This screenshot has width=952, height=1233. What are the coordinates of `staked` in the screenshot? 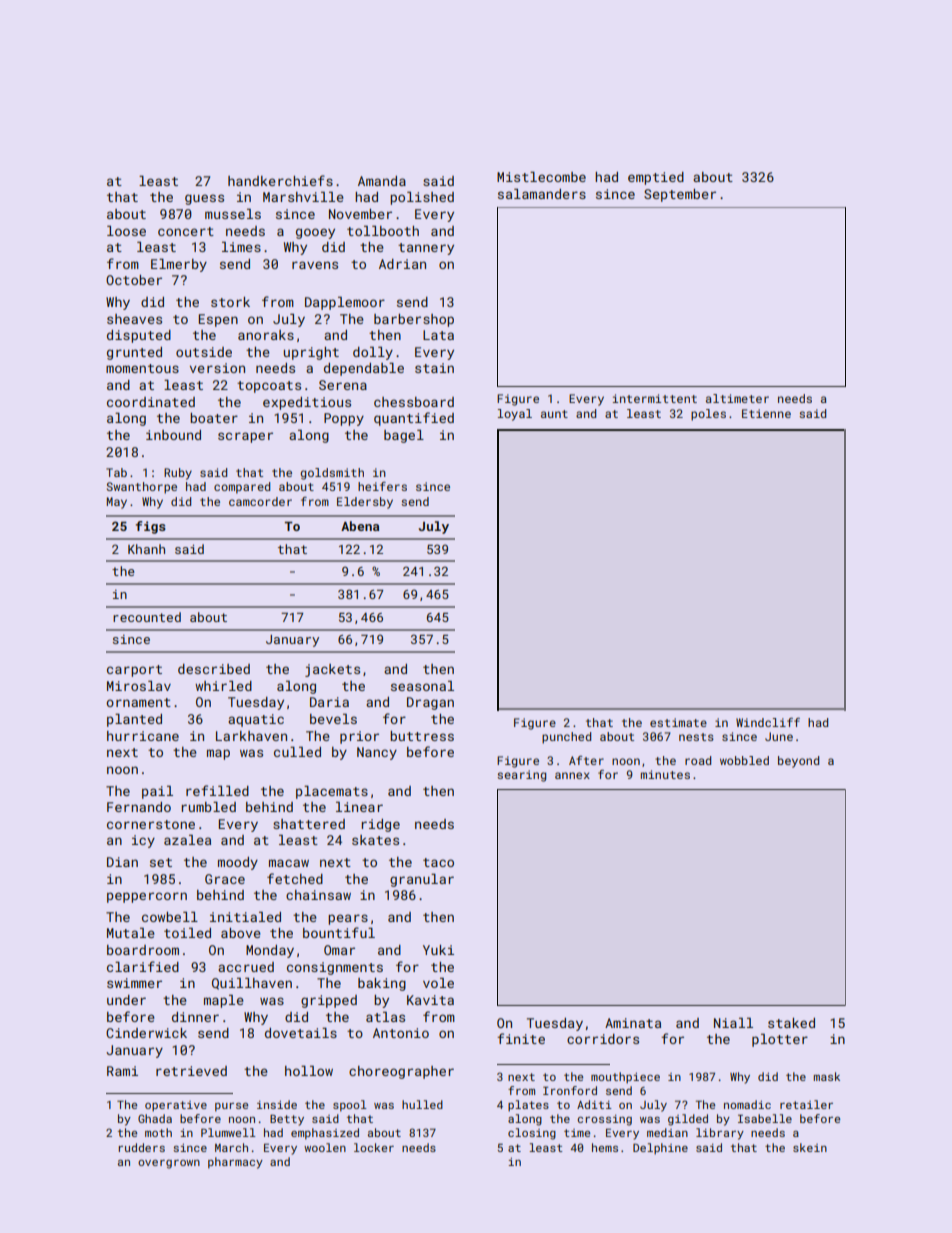 It's located at (791, 1023).
